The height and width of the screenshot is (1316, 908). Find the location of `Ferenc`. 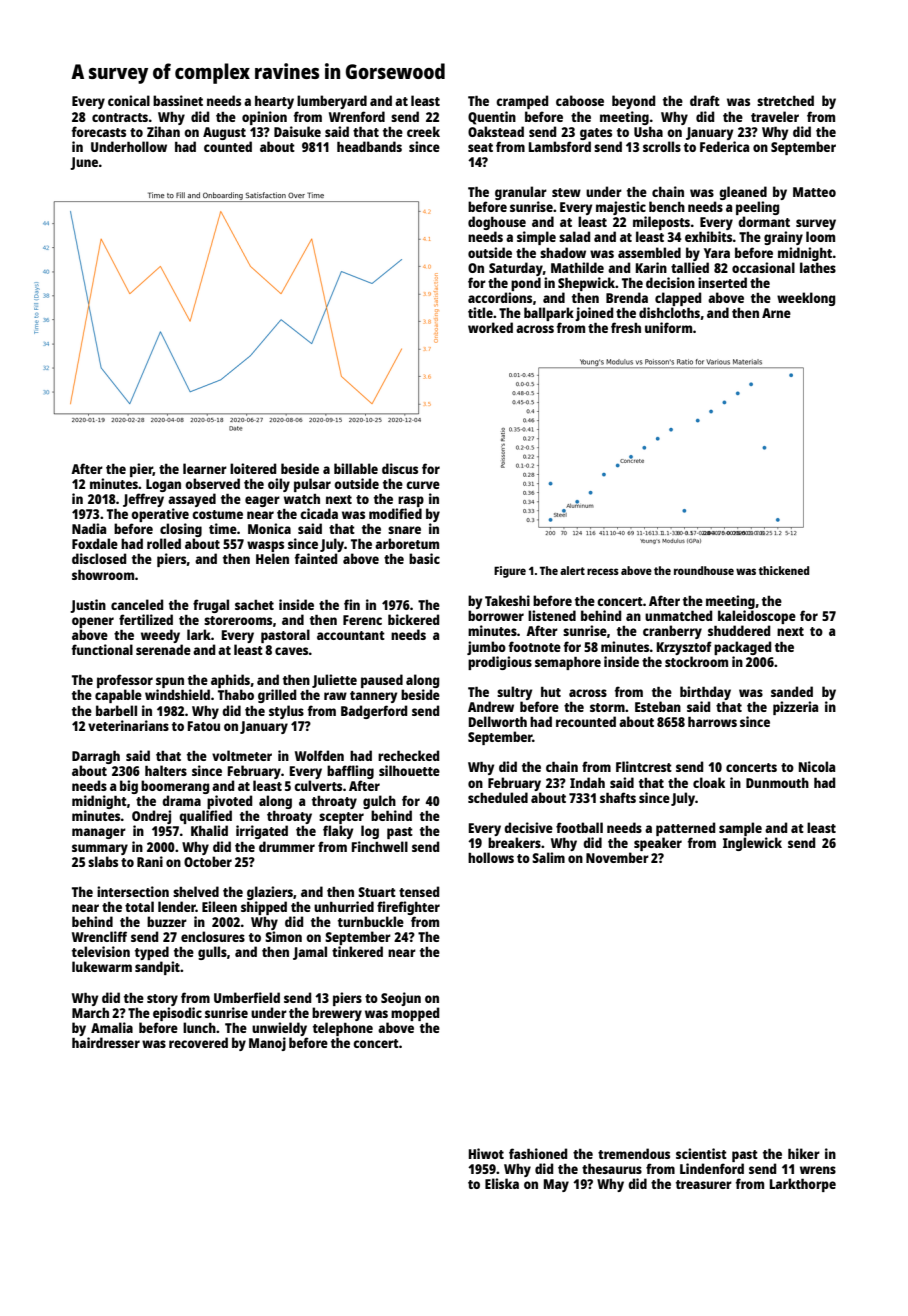

Ferenc is located at coordinates (362, 620).
